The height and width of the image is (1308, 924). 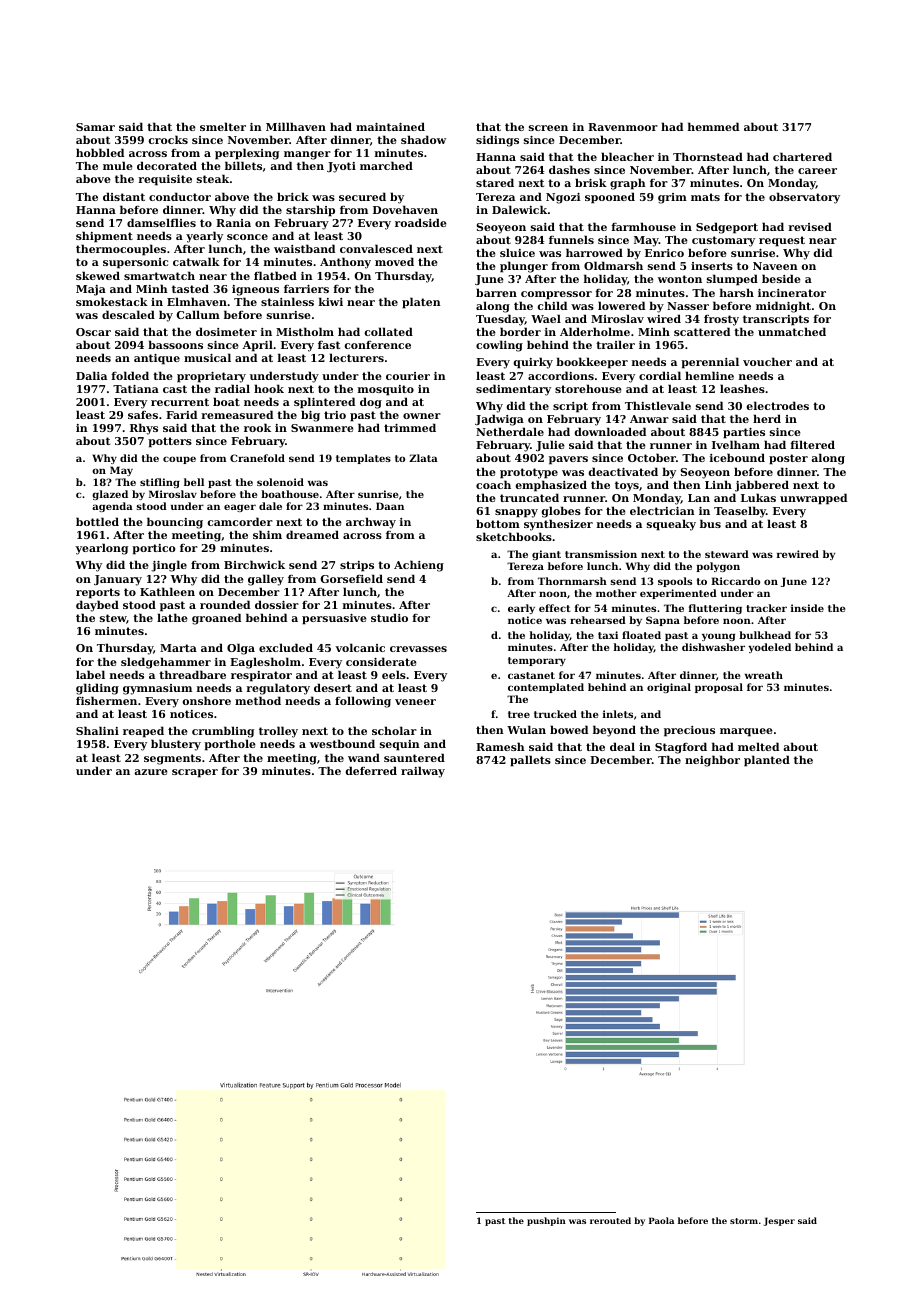 I want to click on rerouted, so click(x=610, y=1220).
